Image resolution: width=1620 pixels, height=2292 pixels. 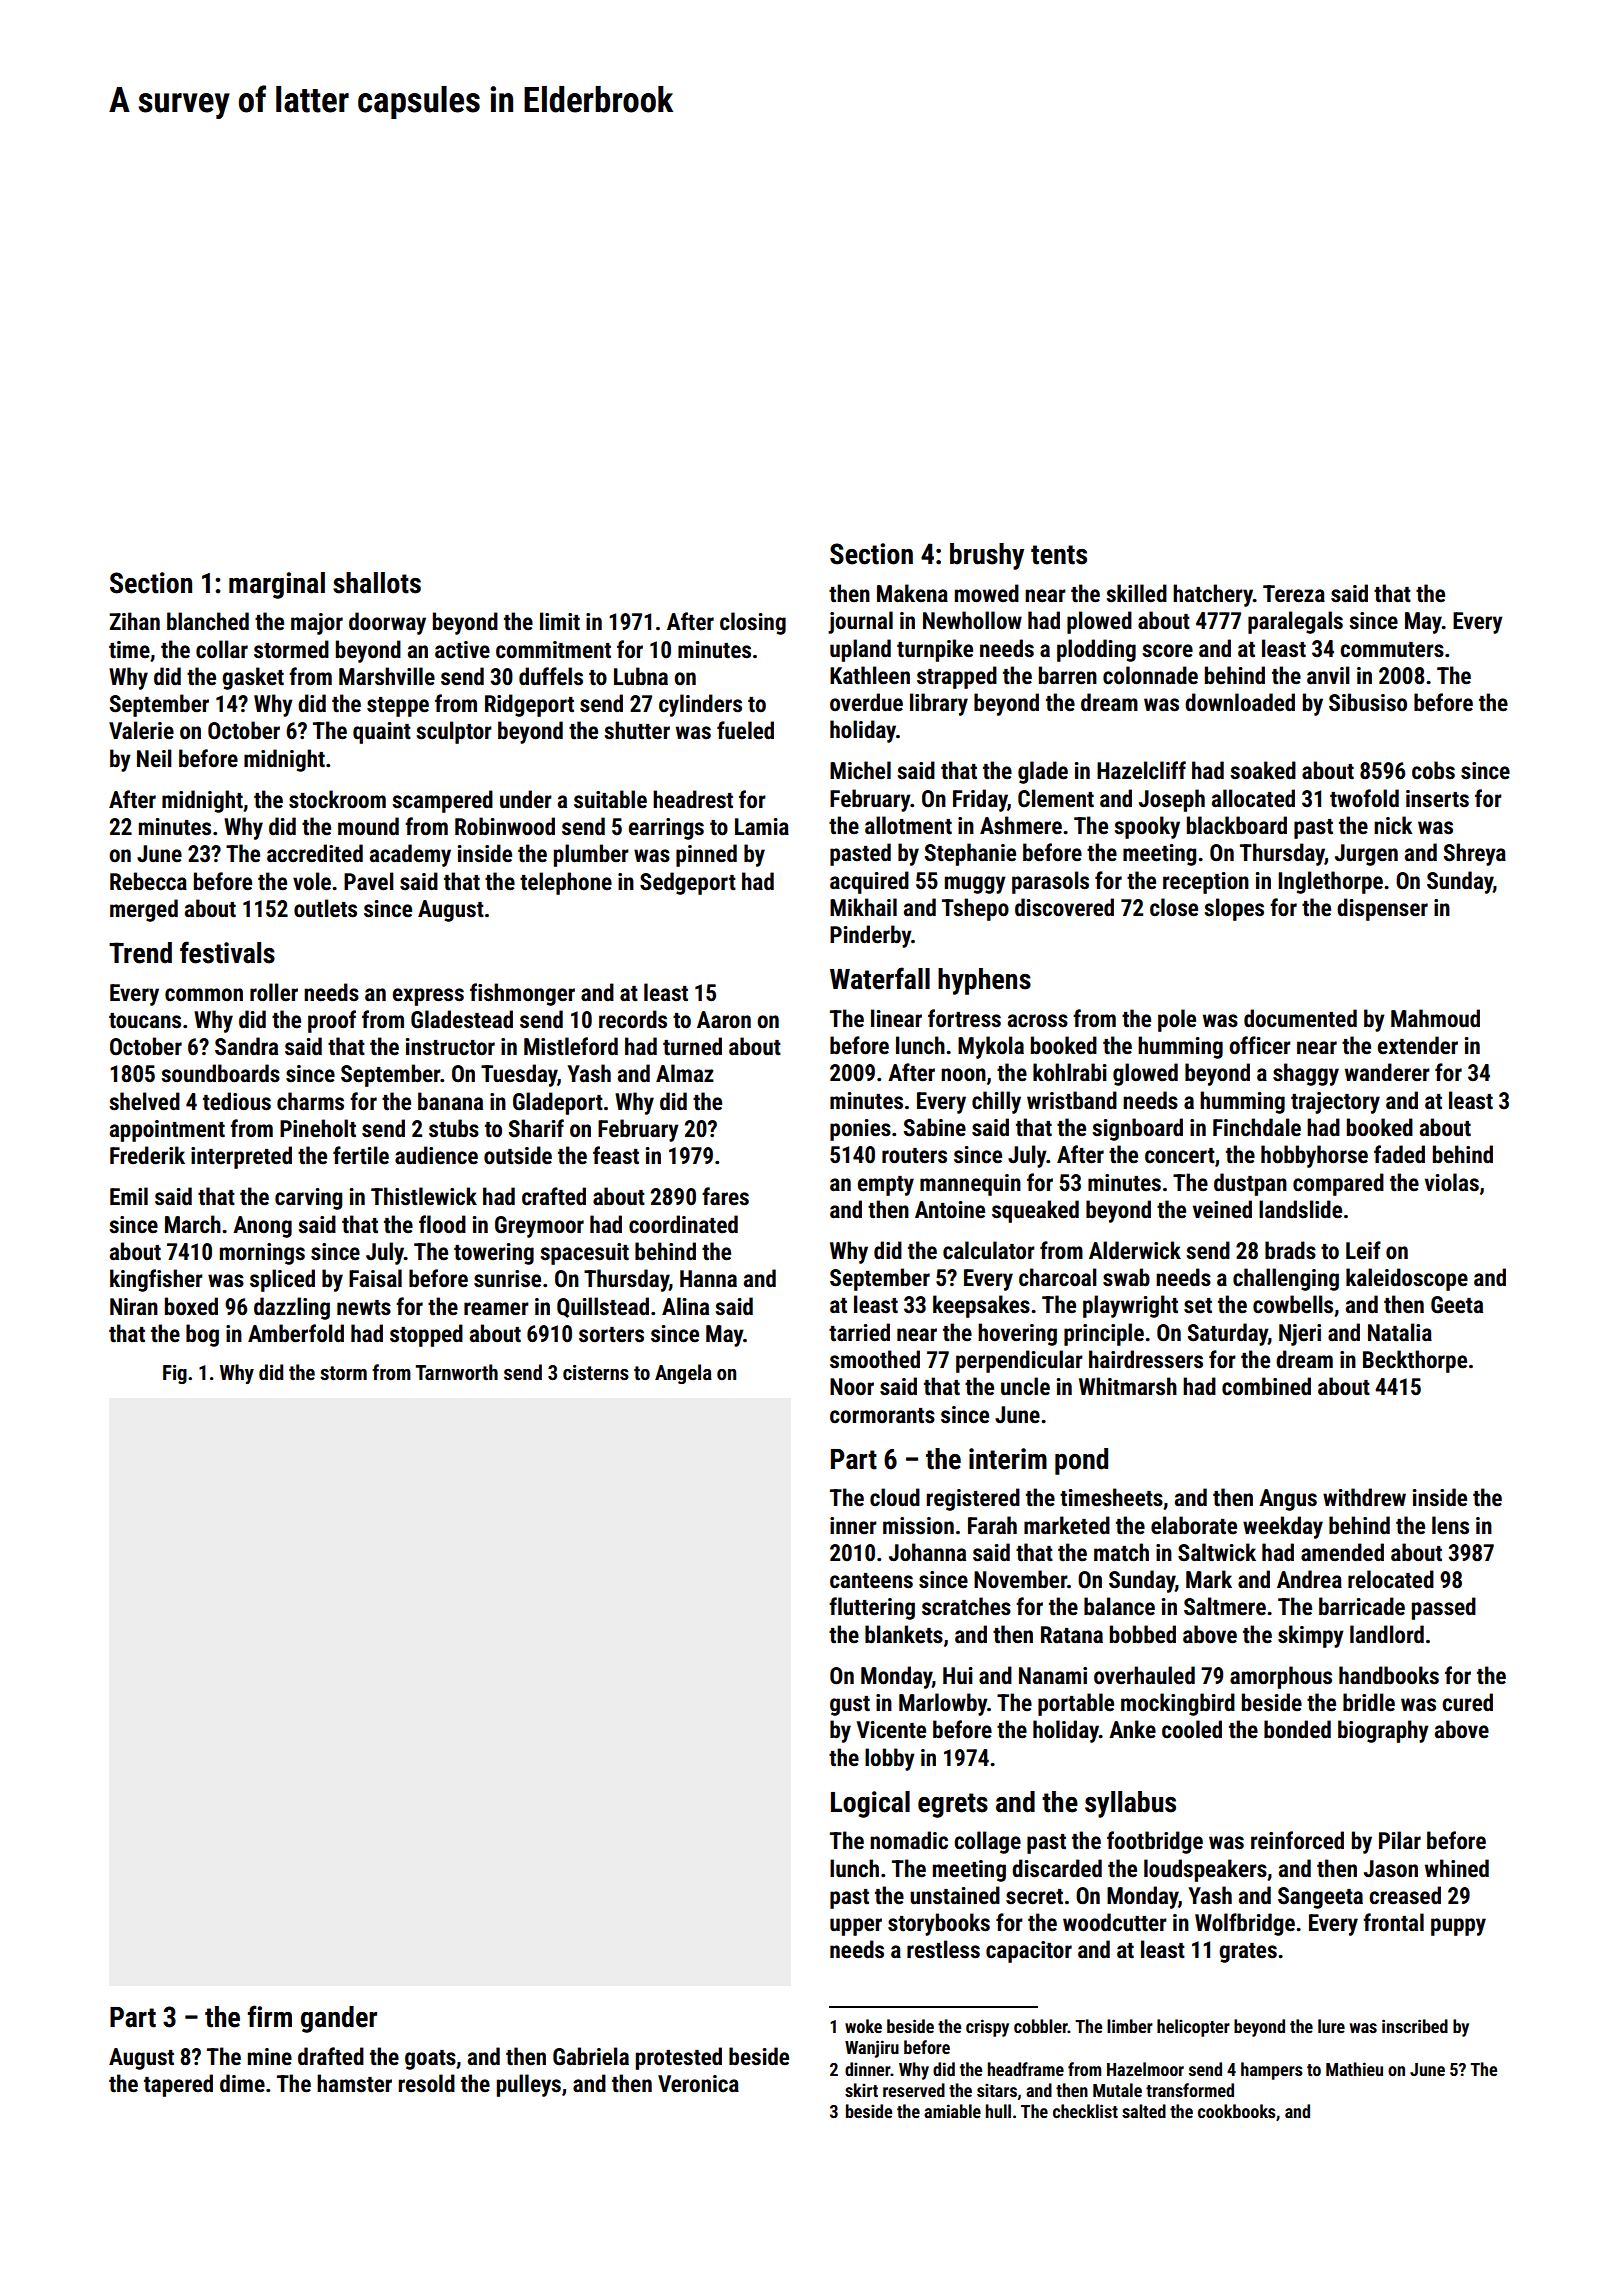 I want to click on tapered, so click(x=178, y=2085).
